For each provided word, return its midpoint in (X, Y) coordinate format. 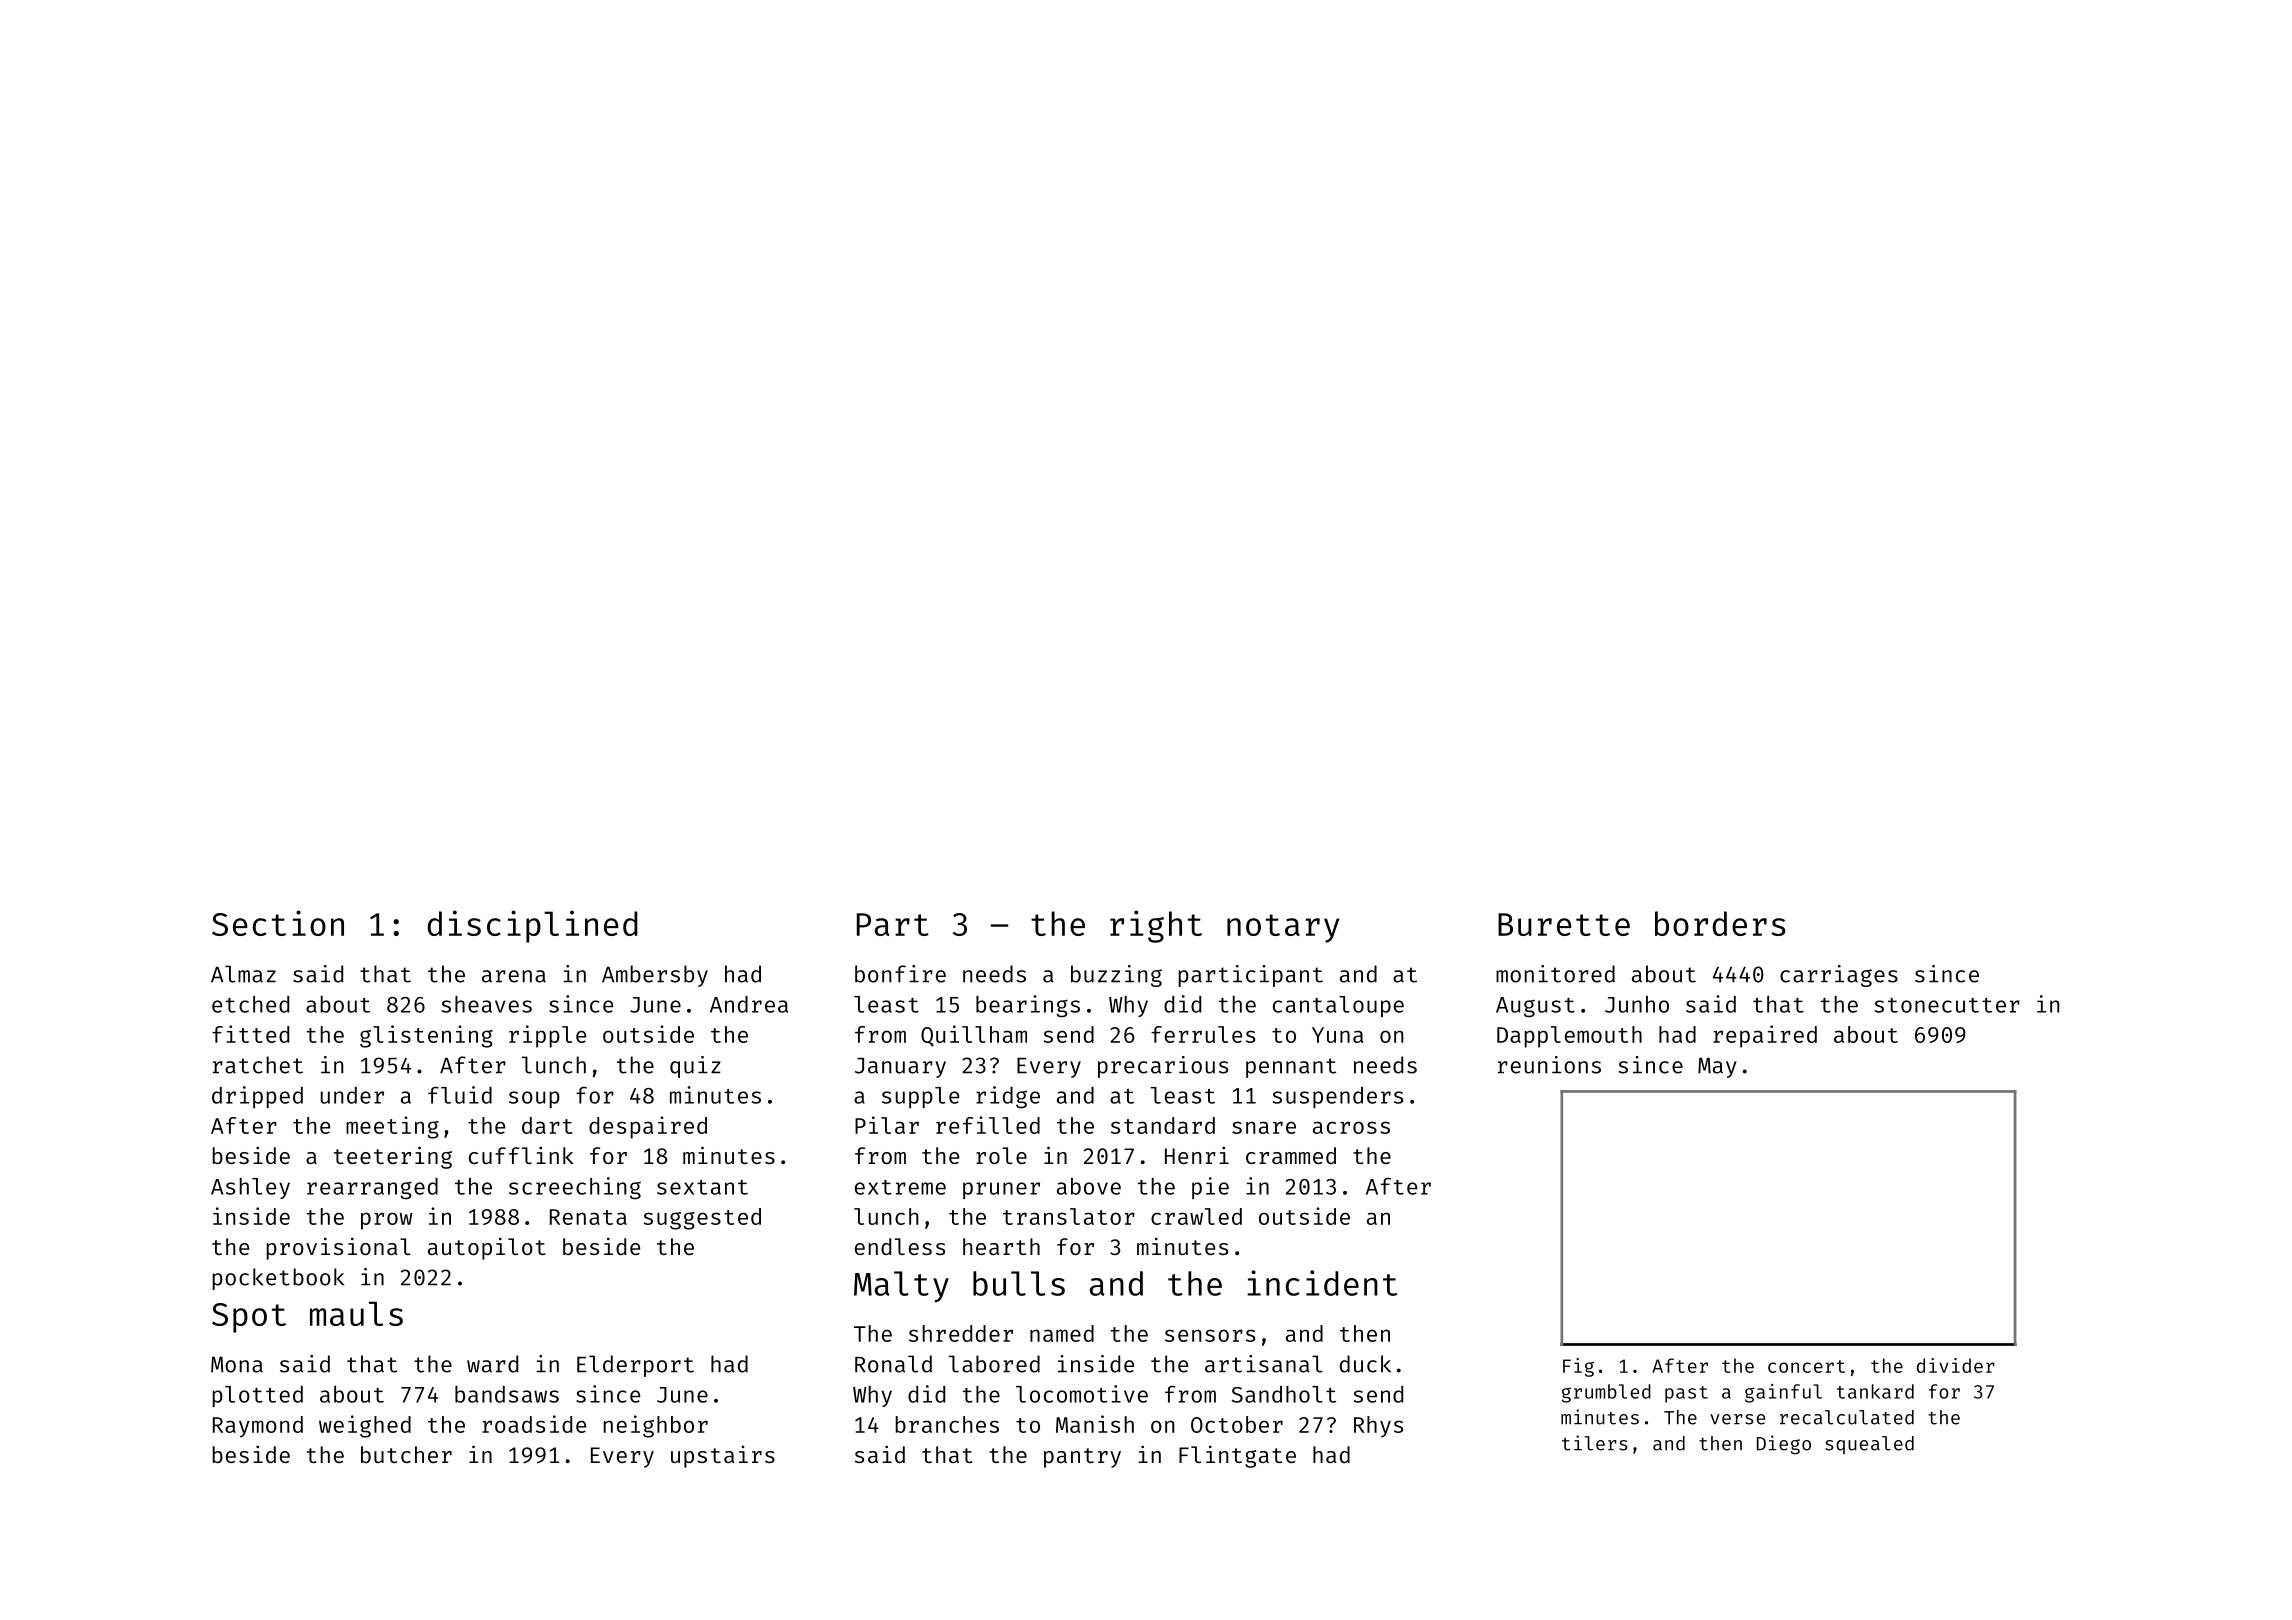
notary (1283, 928)
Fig (1578, 1367)
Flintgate (1237, 1456)
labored (994, 1364)
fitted (250, 1034)
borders (1720, 923)
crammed (1291, 1155)
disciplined (532, 926)
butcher (406, 1454)
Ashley (250, 1188)
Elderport (635, 1366)
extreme (900, 1187)
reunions (1549, 1065)
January (900, 1068)
